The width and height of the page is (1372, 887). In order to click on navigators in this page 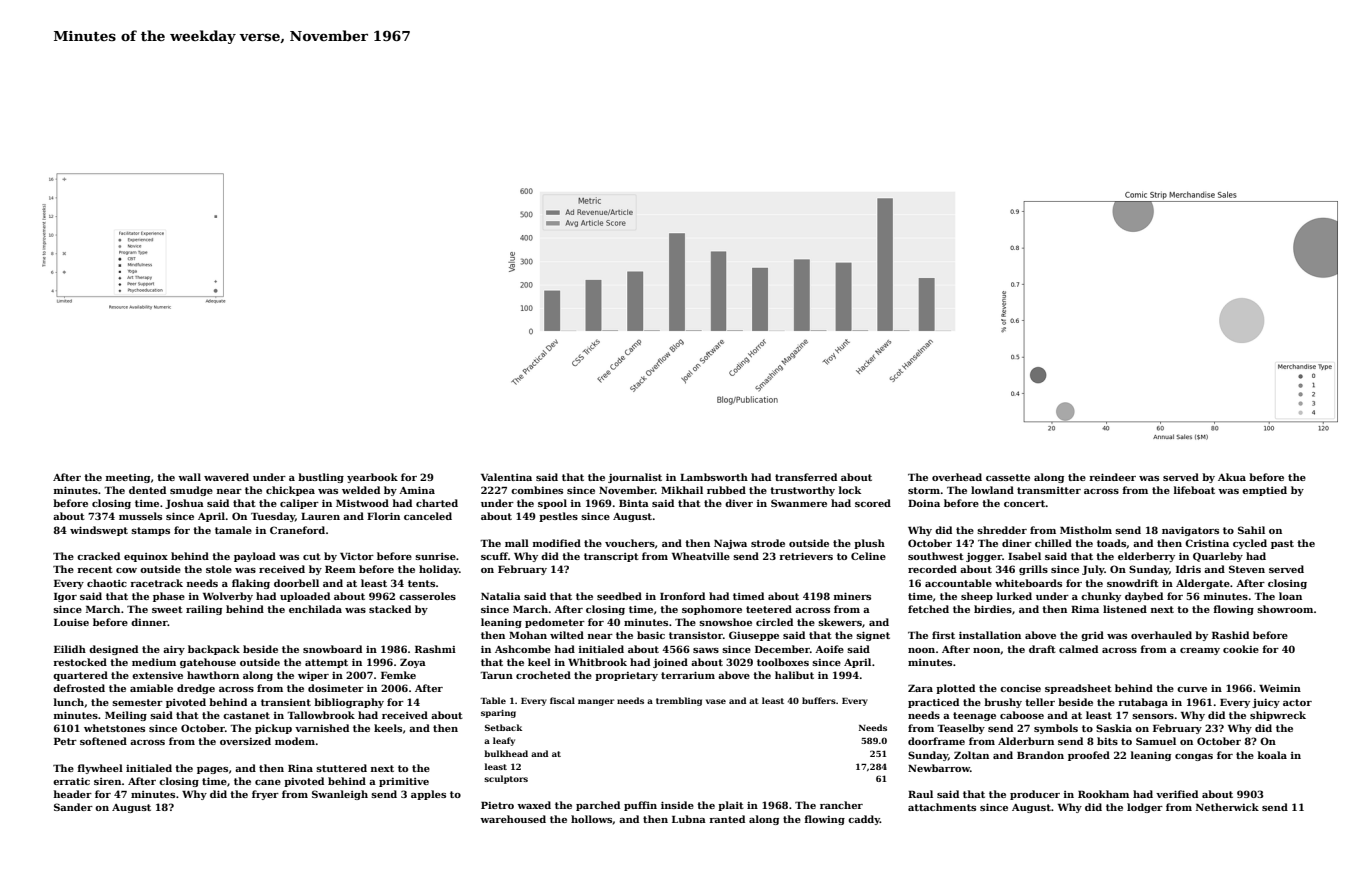, I will do `click(1190, 531)`.
